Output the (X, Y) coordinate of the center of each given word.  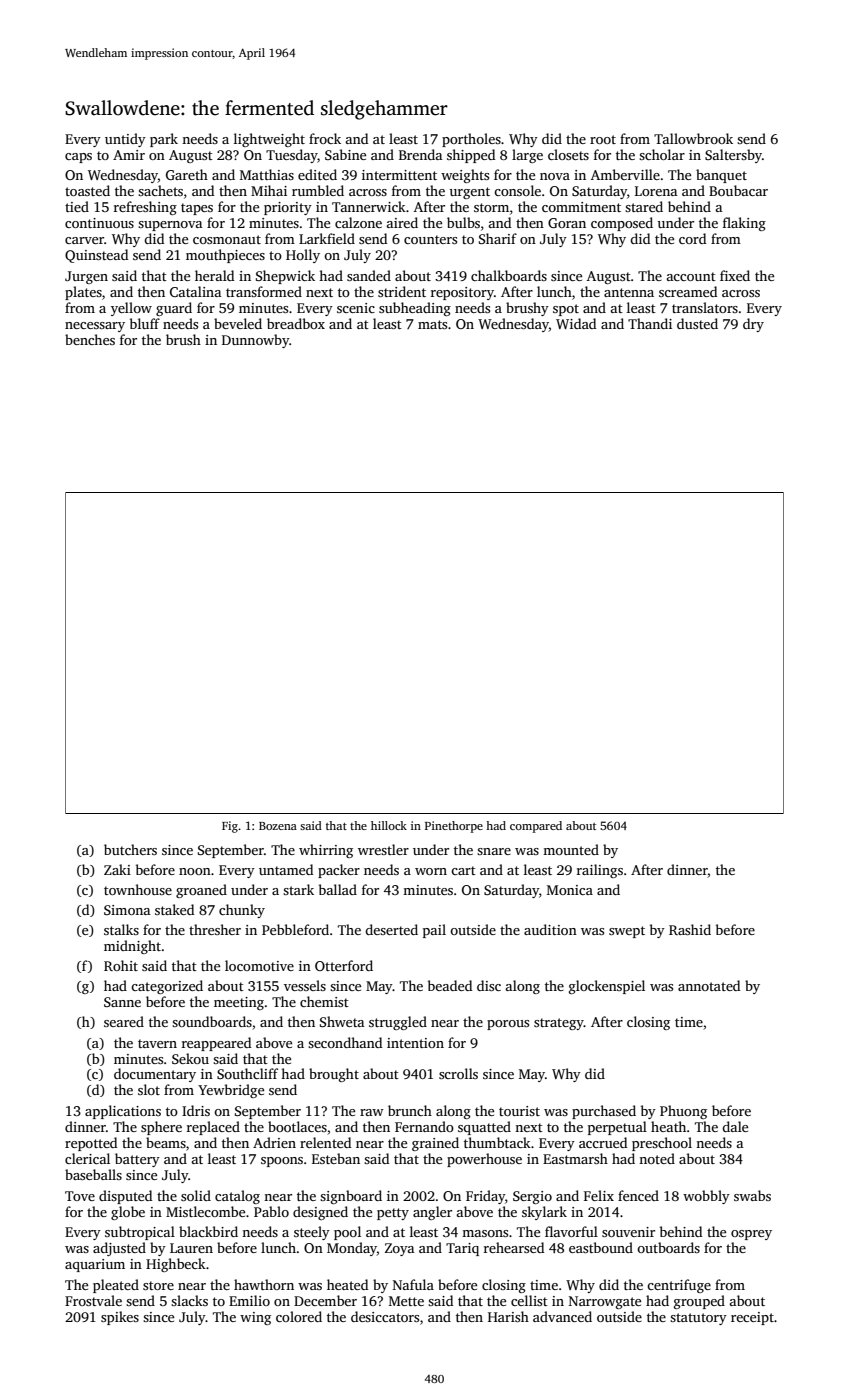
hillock (389, 825)
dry (753, 325)
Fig (230, 827)
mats (432, 324)
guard (174, 309)
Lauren (191, 1248)
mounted (571, 849)
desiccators (385, 1316)
